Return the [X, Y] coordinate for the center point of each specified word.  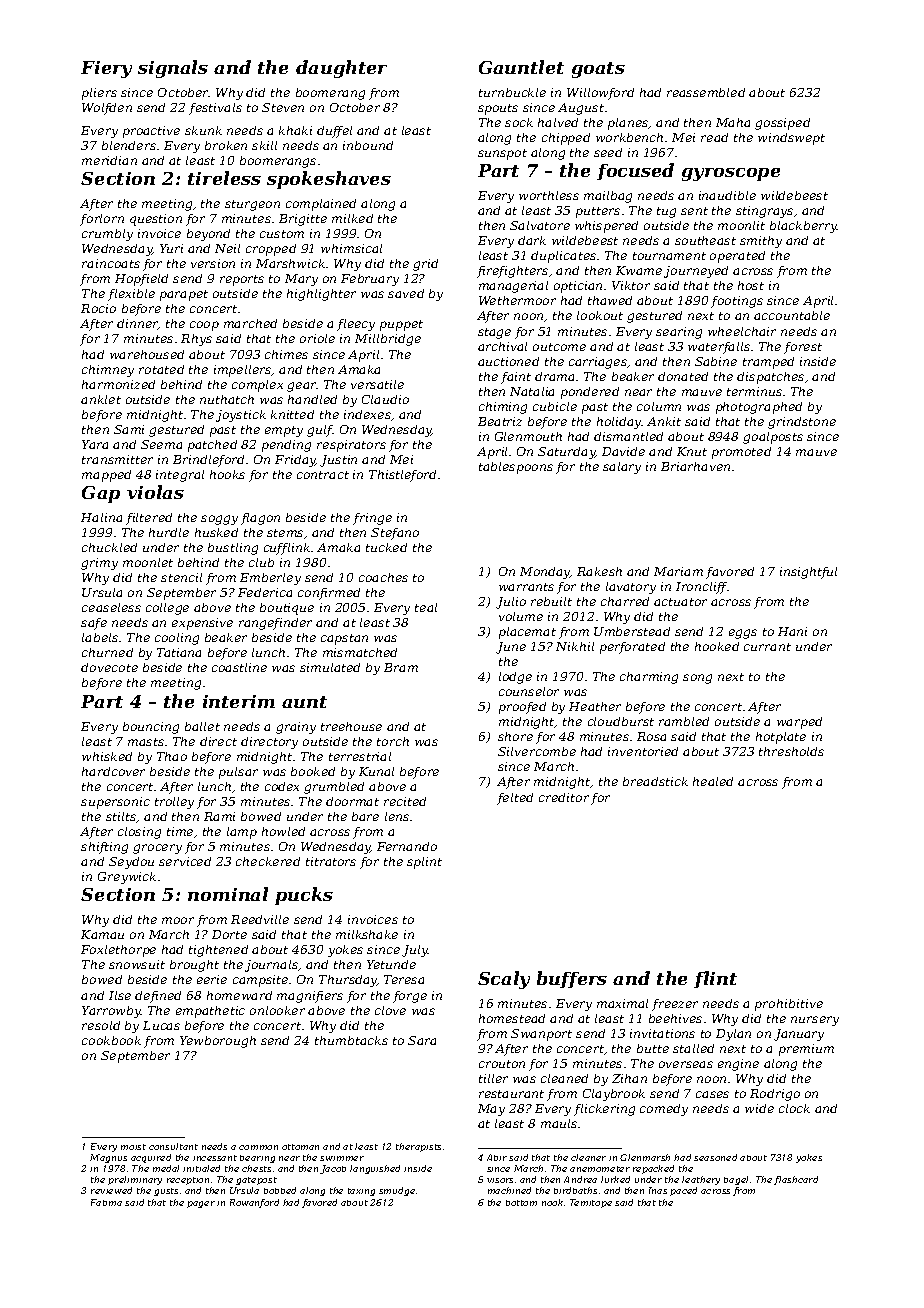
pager [201, 1204]
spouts [498, 109]
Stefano [395, 534]
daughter [341, 69]
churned [107, 652]
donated [683, 376]
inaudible [727, 195]
